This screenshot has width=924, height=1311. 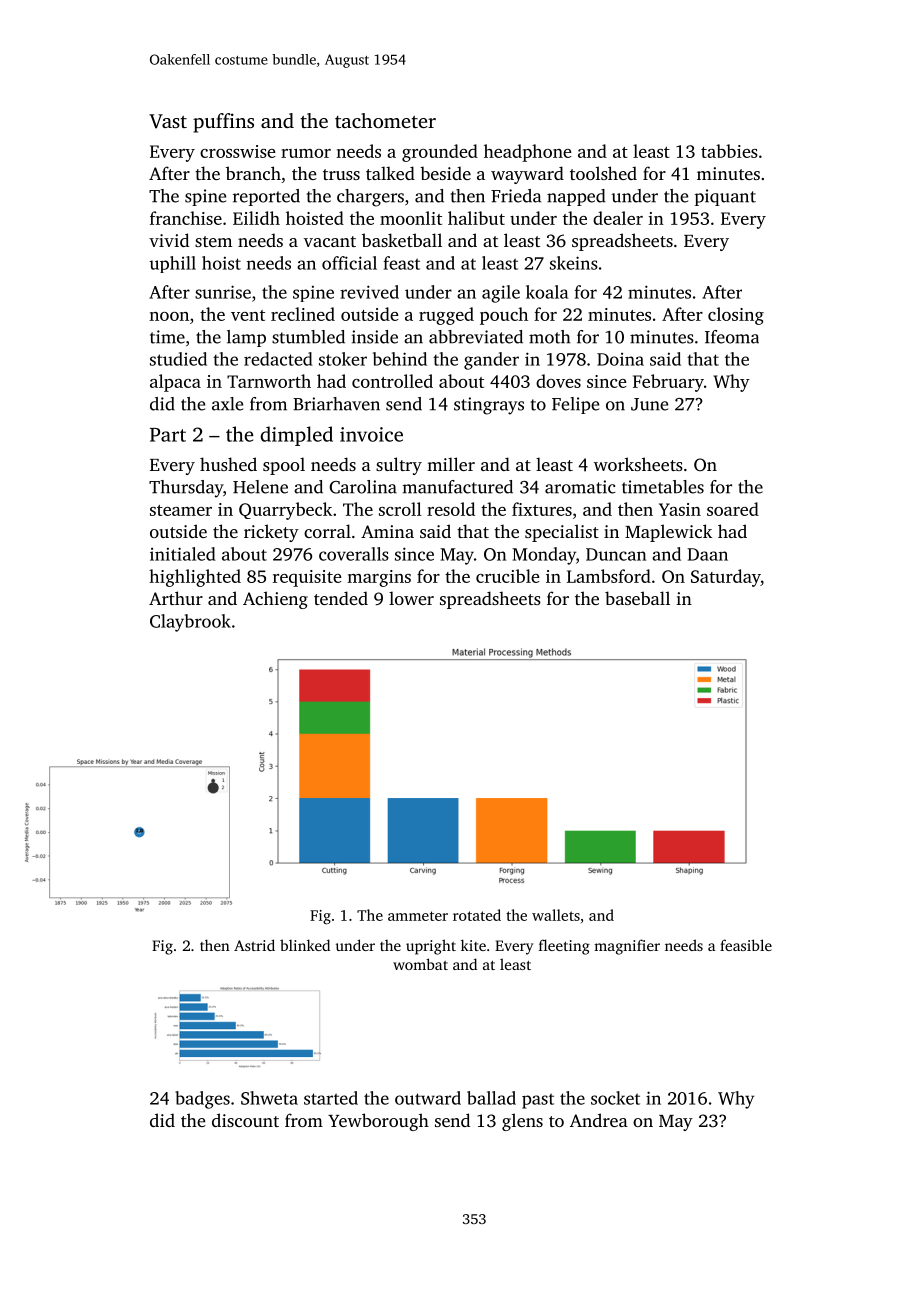 What do you see at coordinates (275, 600) in the screenshot?
I see `Achieng` at bounding box center [275, 600].
